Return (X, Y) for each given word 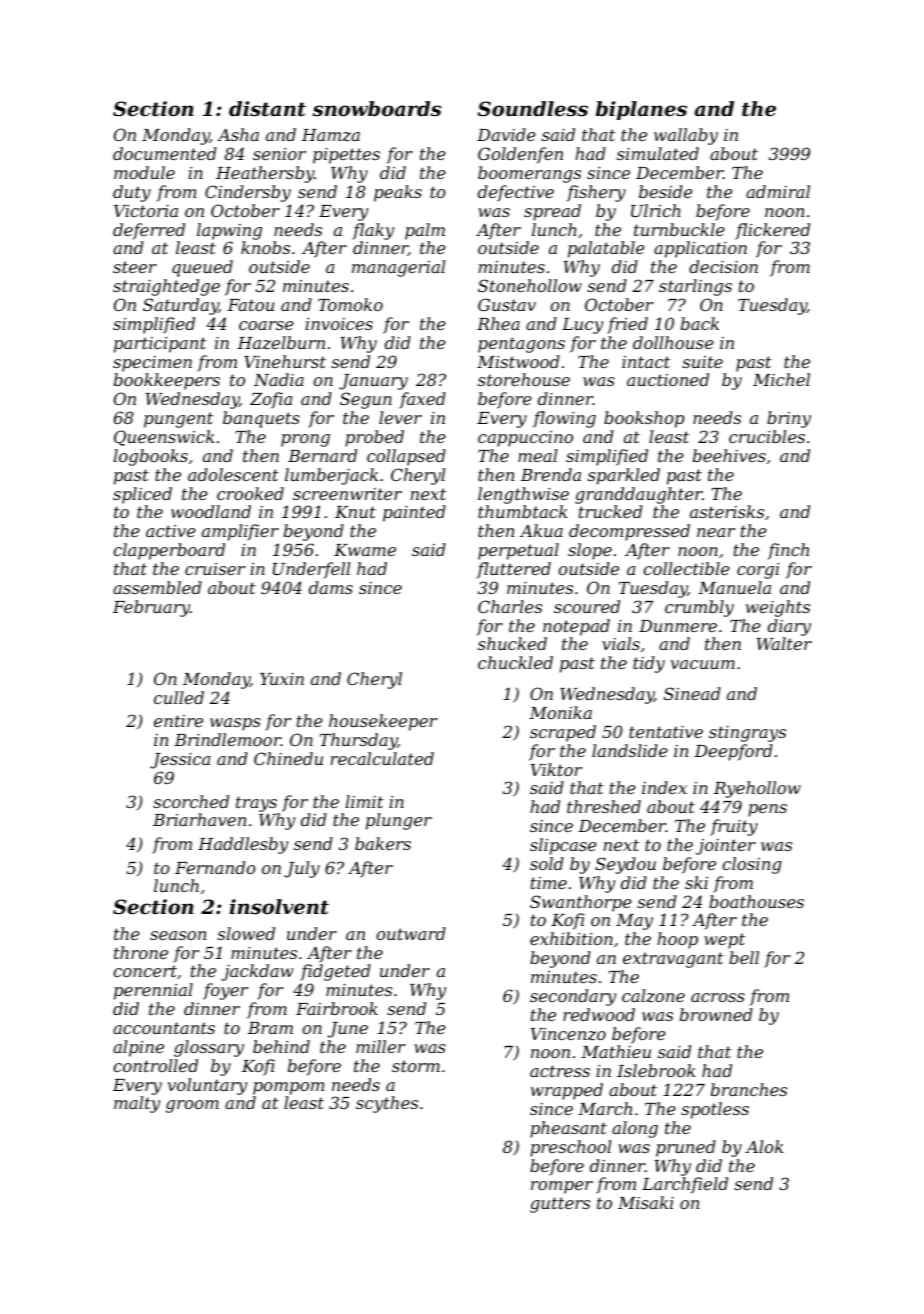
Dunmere (678, 626)
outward (411, 933)
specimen (152, 364)
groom (192, 1106)
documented (165, 153)
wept (724, 941)
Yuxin (282, 679)
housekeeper (383, 722)
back (700, 323)
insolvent (279, 907)
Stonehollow (530, 285)
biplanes (641, 110)
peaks (398, 193)
